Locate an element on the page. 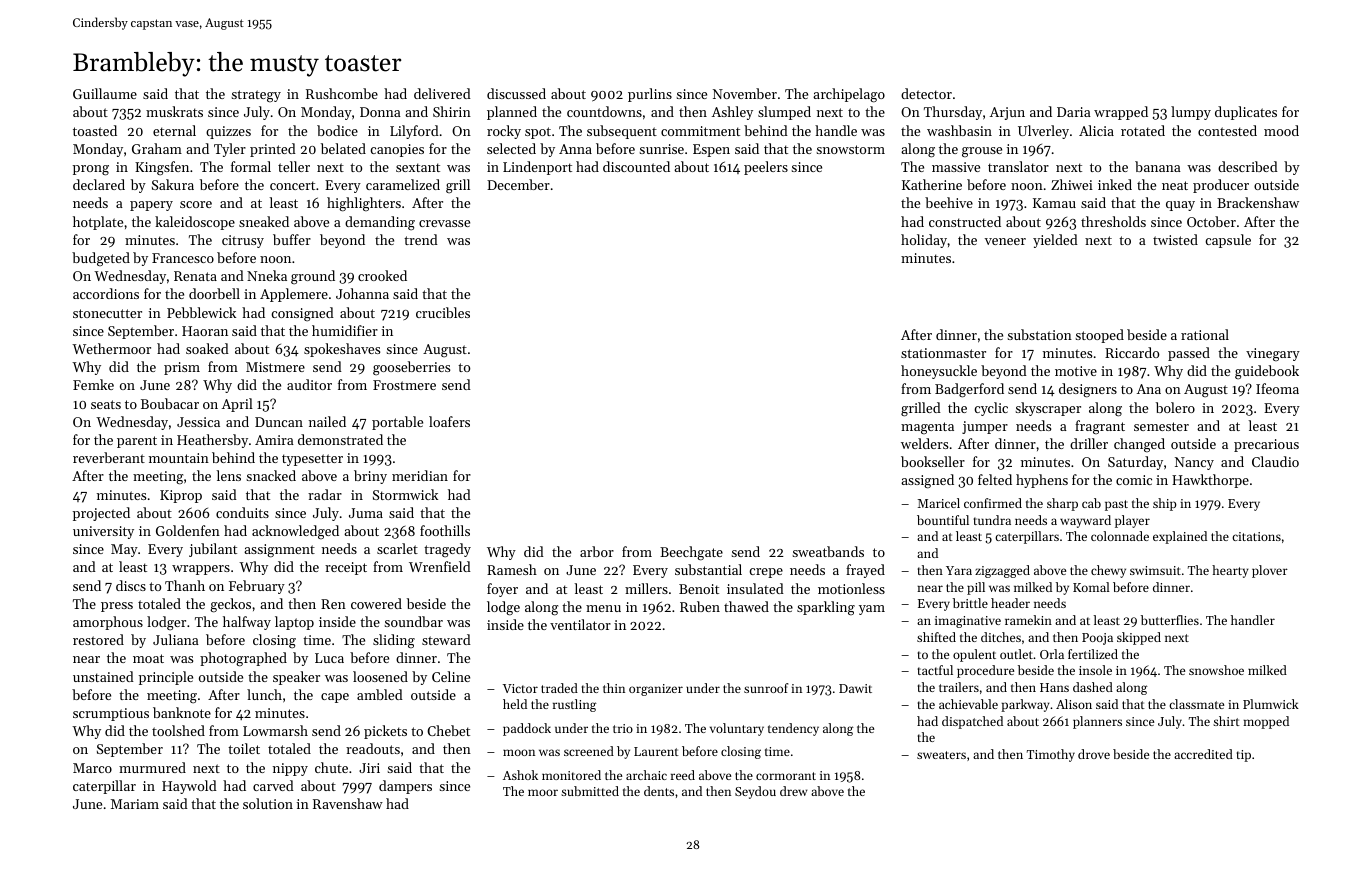 The height and width of the document is (887, 1372). millers is located at coordinates (646, 588).
